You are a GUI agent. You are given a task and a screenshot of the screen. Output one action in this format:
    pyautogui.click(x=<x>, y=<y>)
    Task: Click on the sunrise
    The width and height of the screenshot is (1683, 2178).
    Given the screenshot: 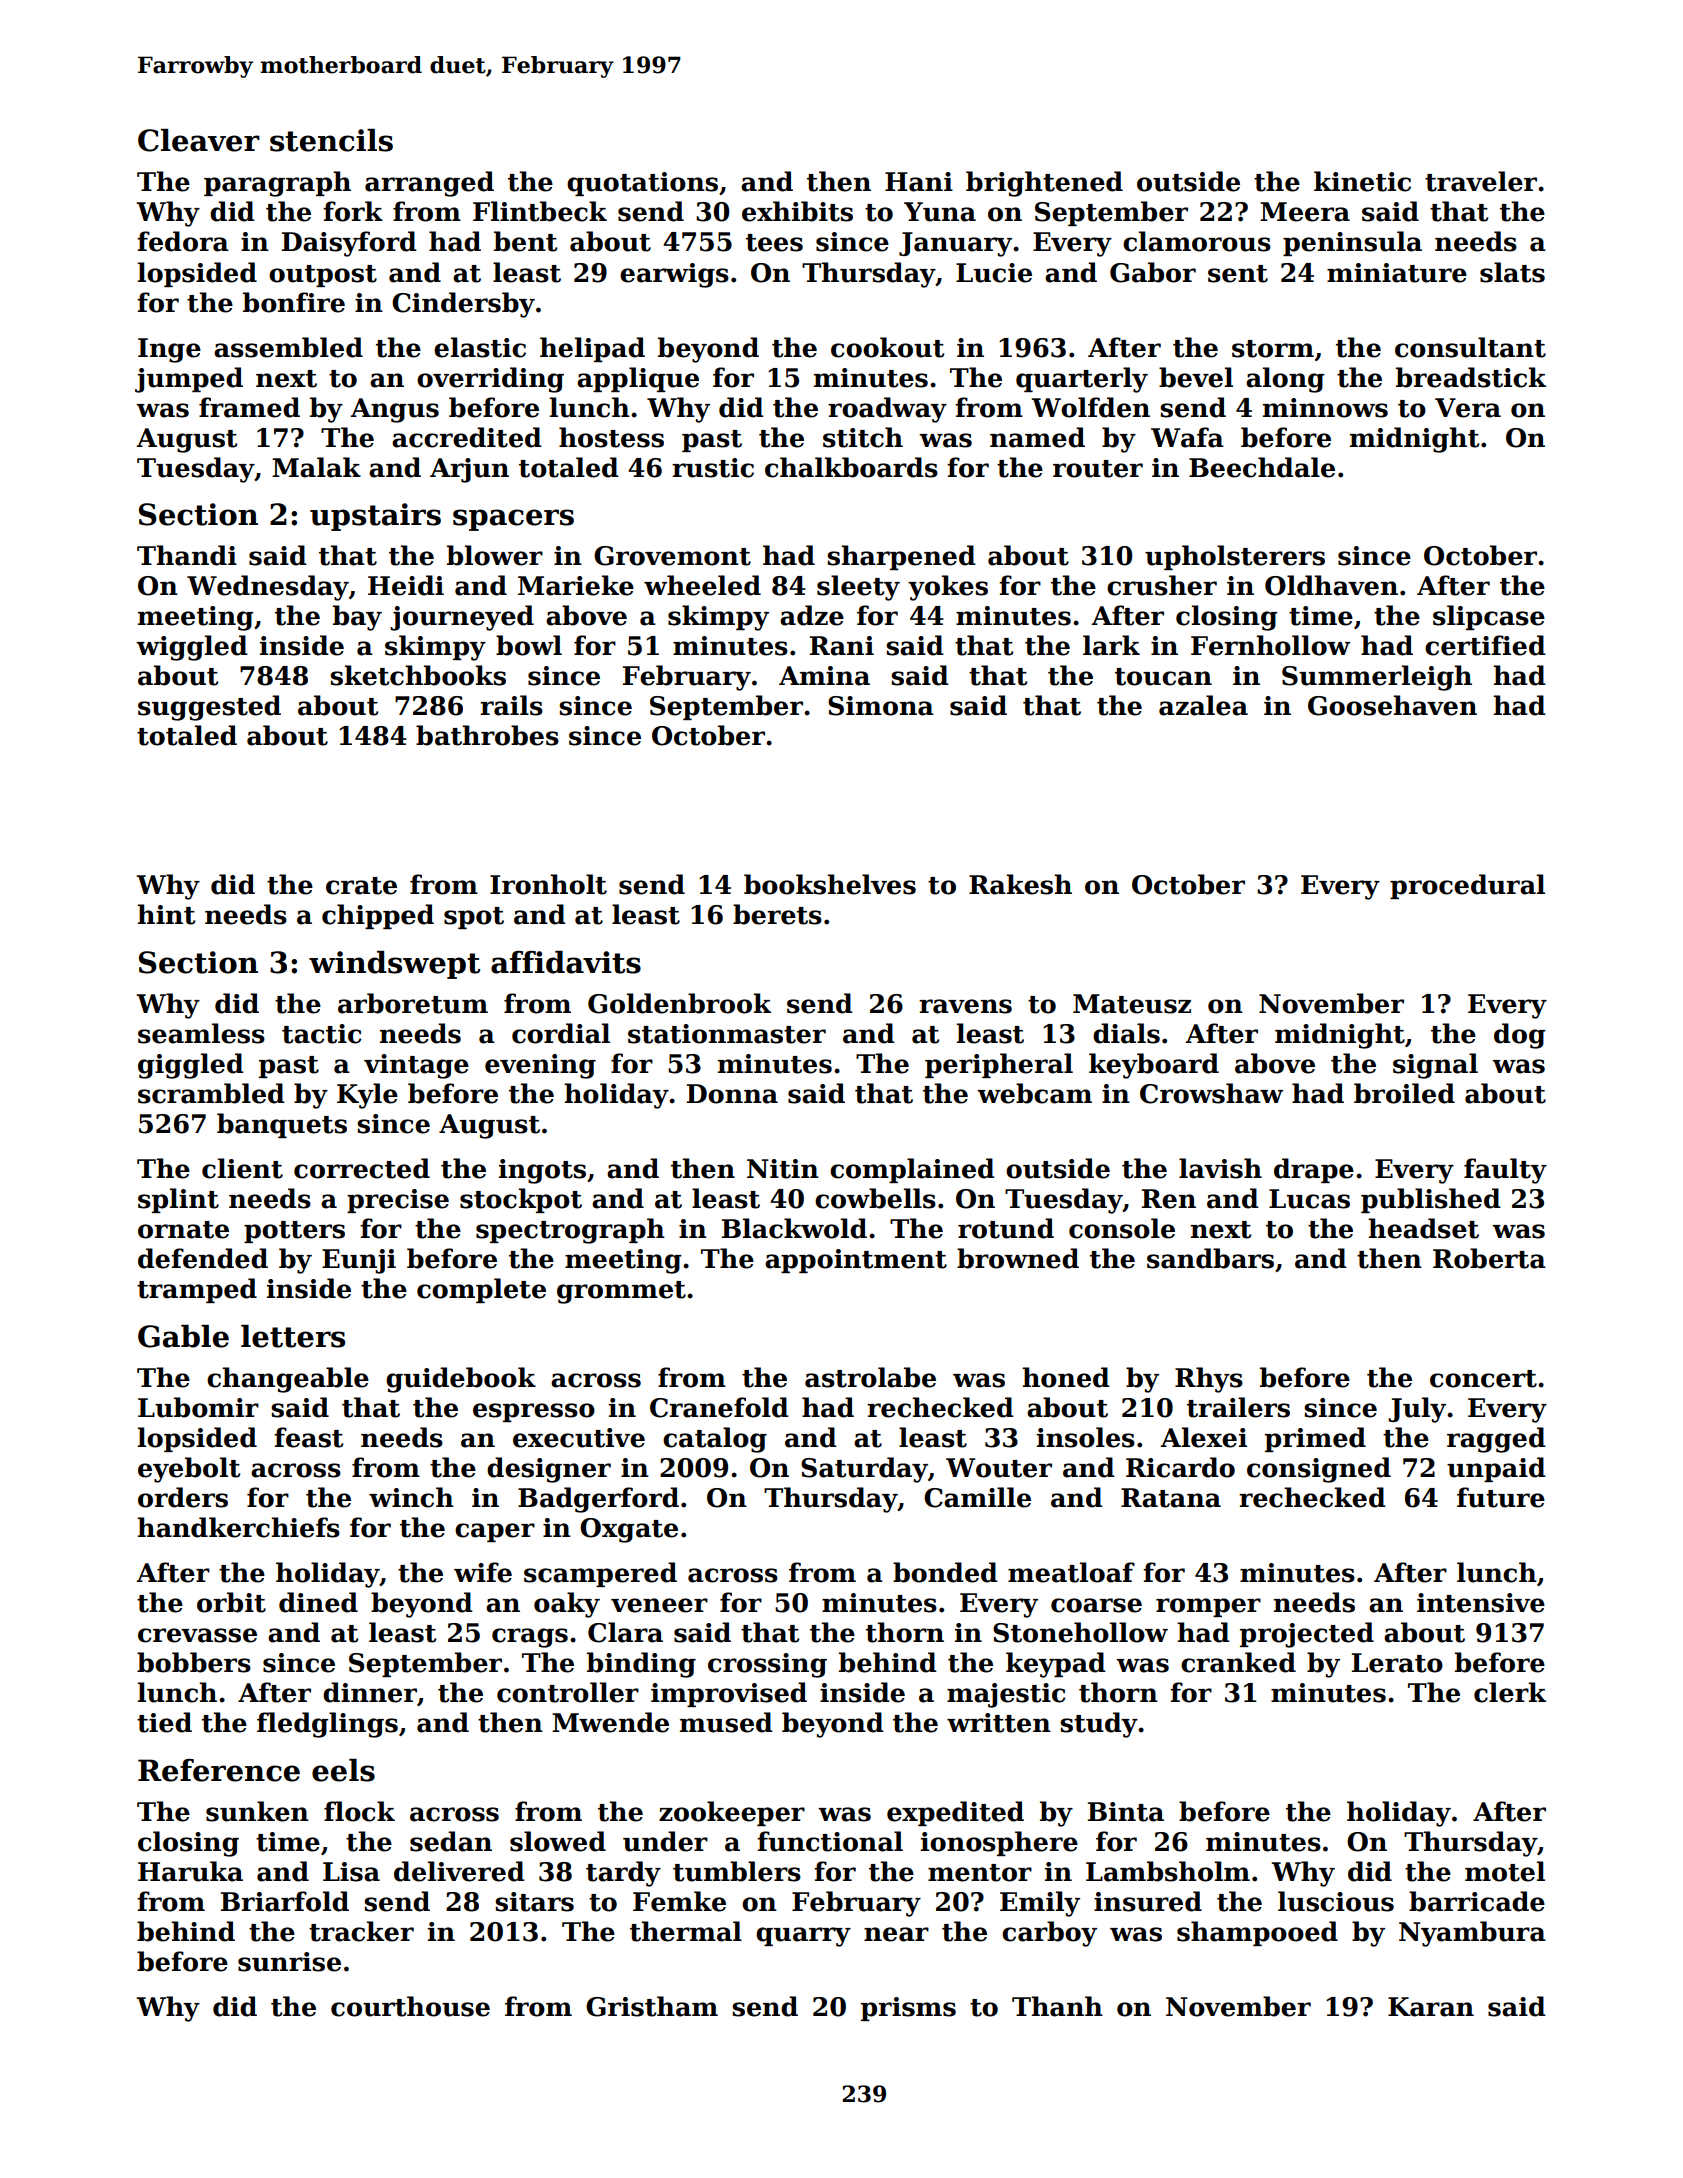 What is the action you would take?
    pyautogui.click(x=289, y=1962)
